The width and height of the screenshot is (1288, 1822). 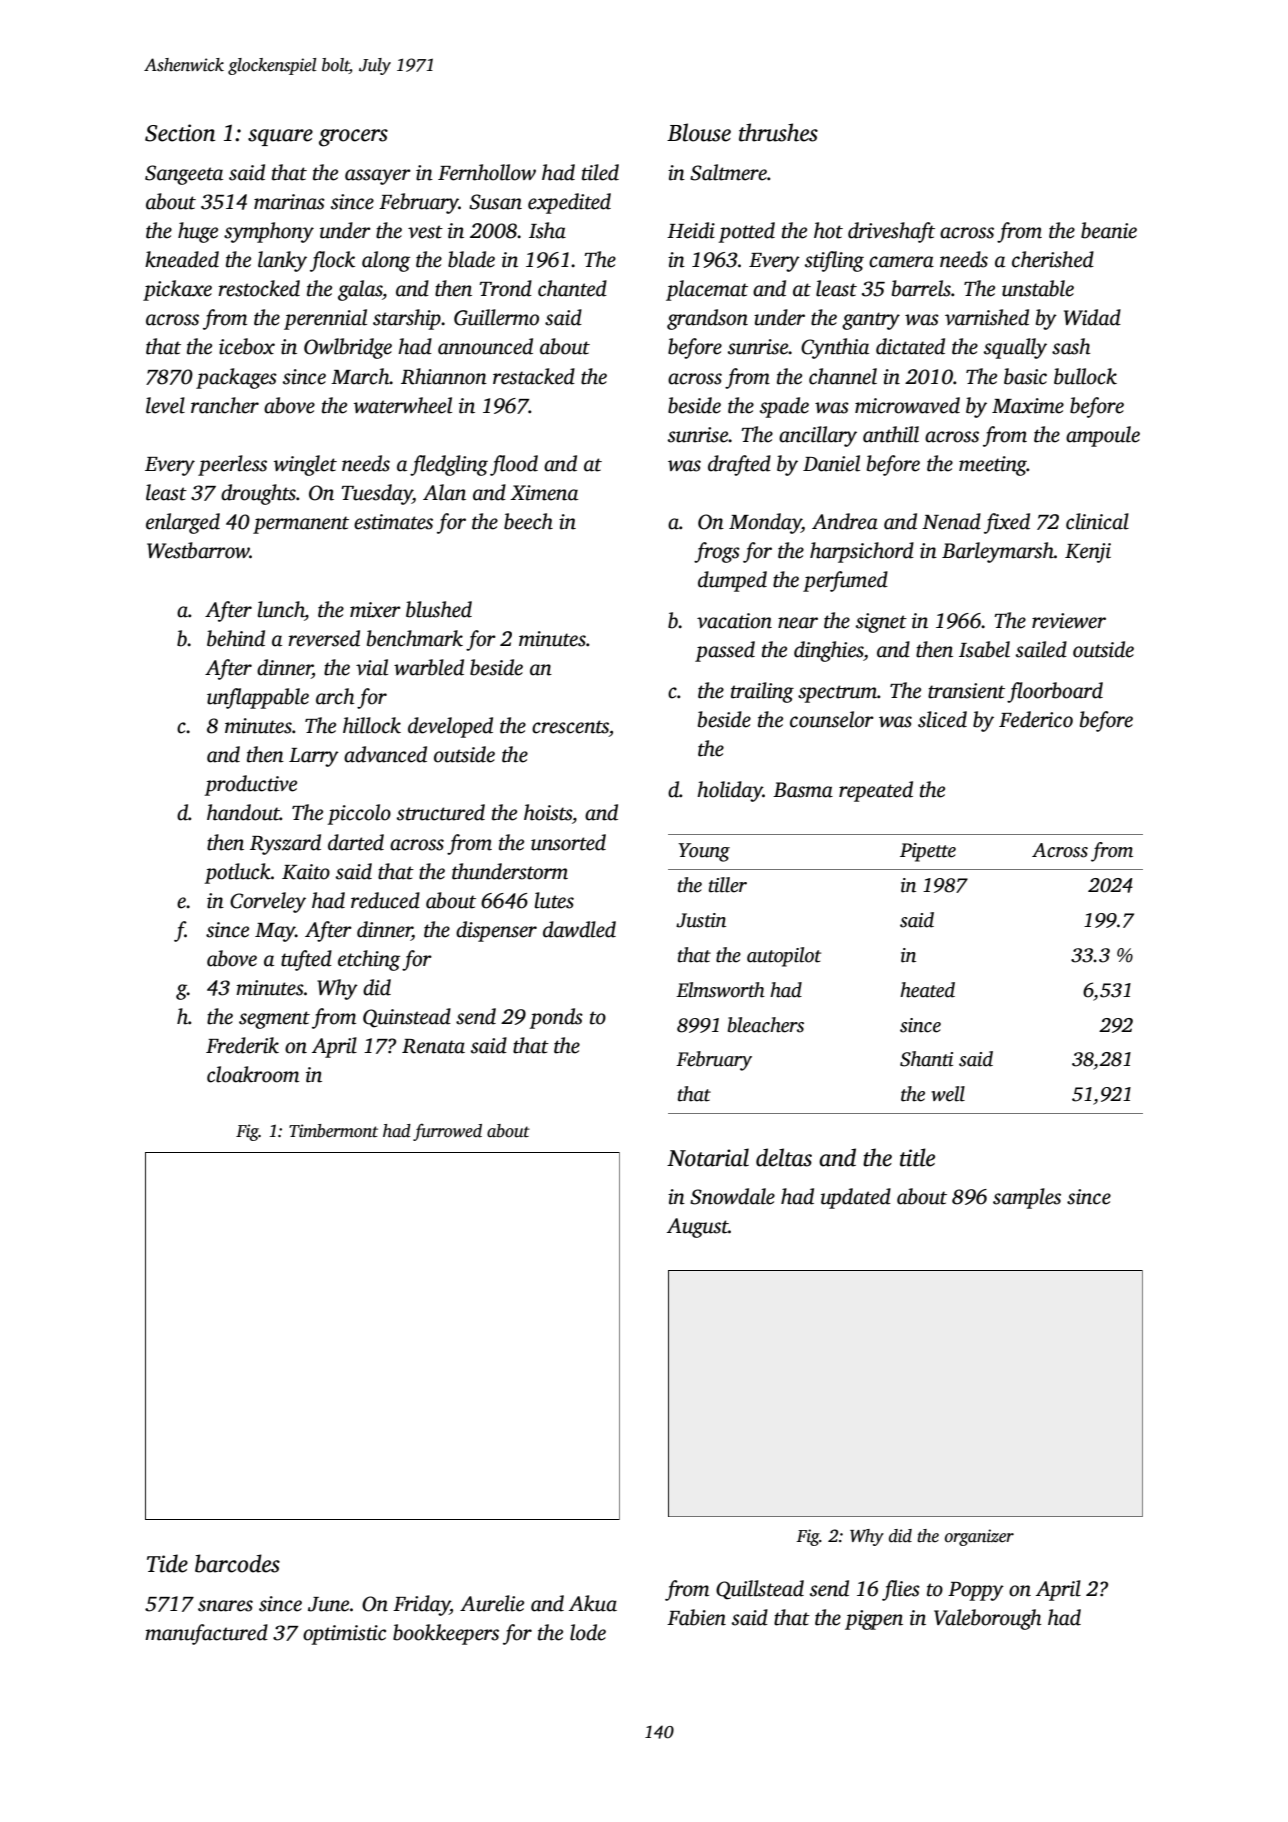 I want to click on cherished, so click(x=1053, y=259).
